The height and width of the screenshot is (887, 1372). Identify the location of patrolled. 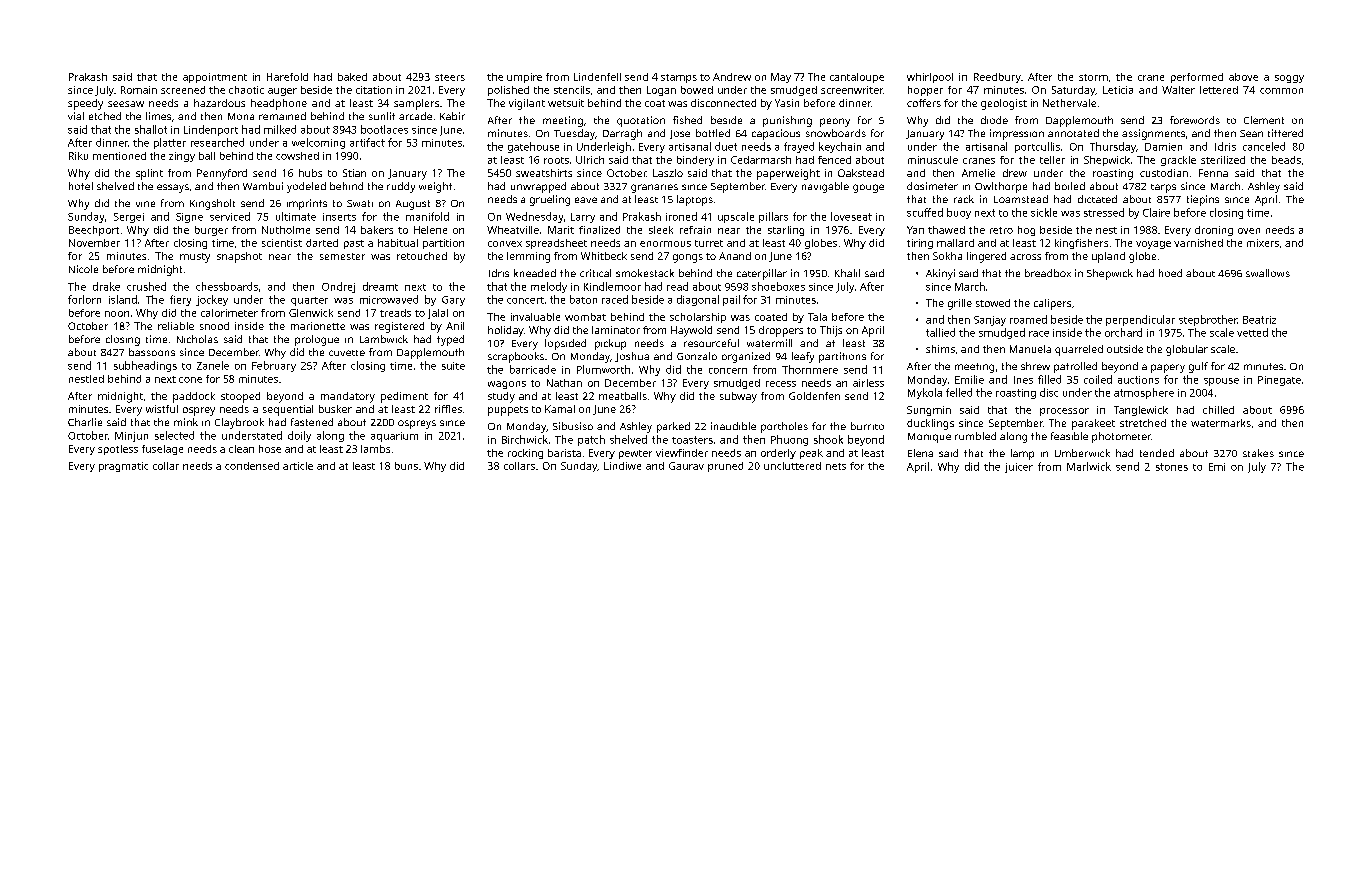
(1075, 367).
